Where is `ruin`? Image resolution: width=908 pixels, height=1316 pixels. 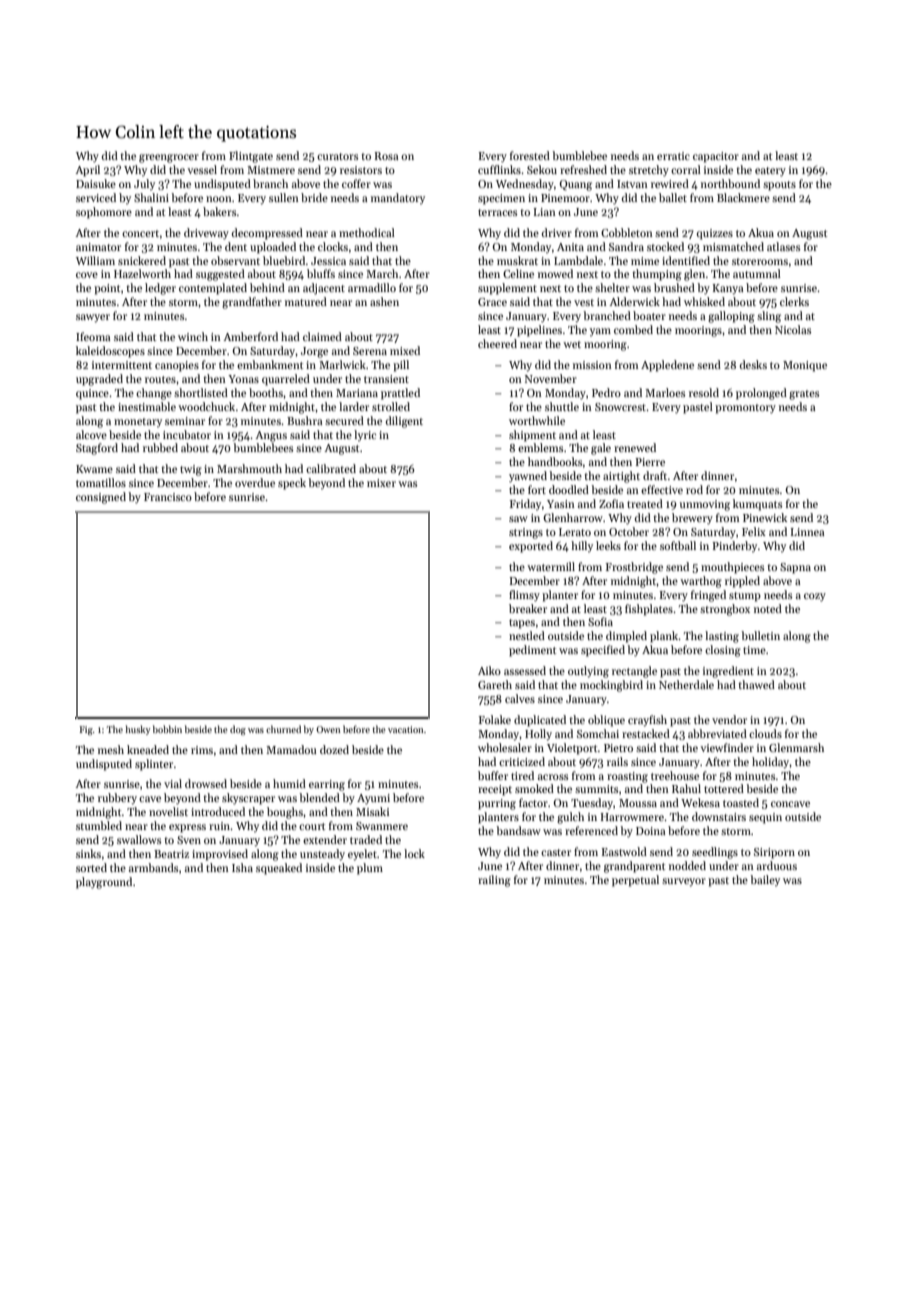
ruin is located at coordinates (220, 826).
